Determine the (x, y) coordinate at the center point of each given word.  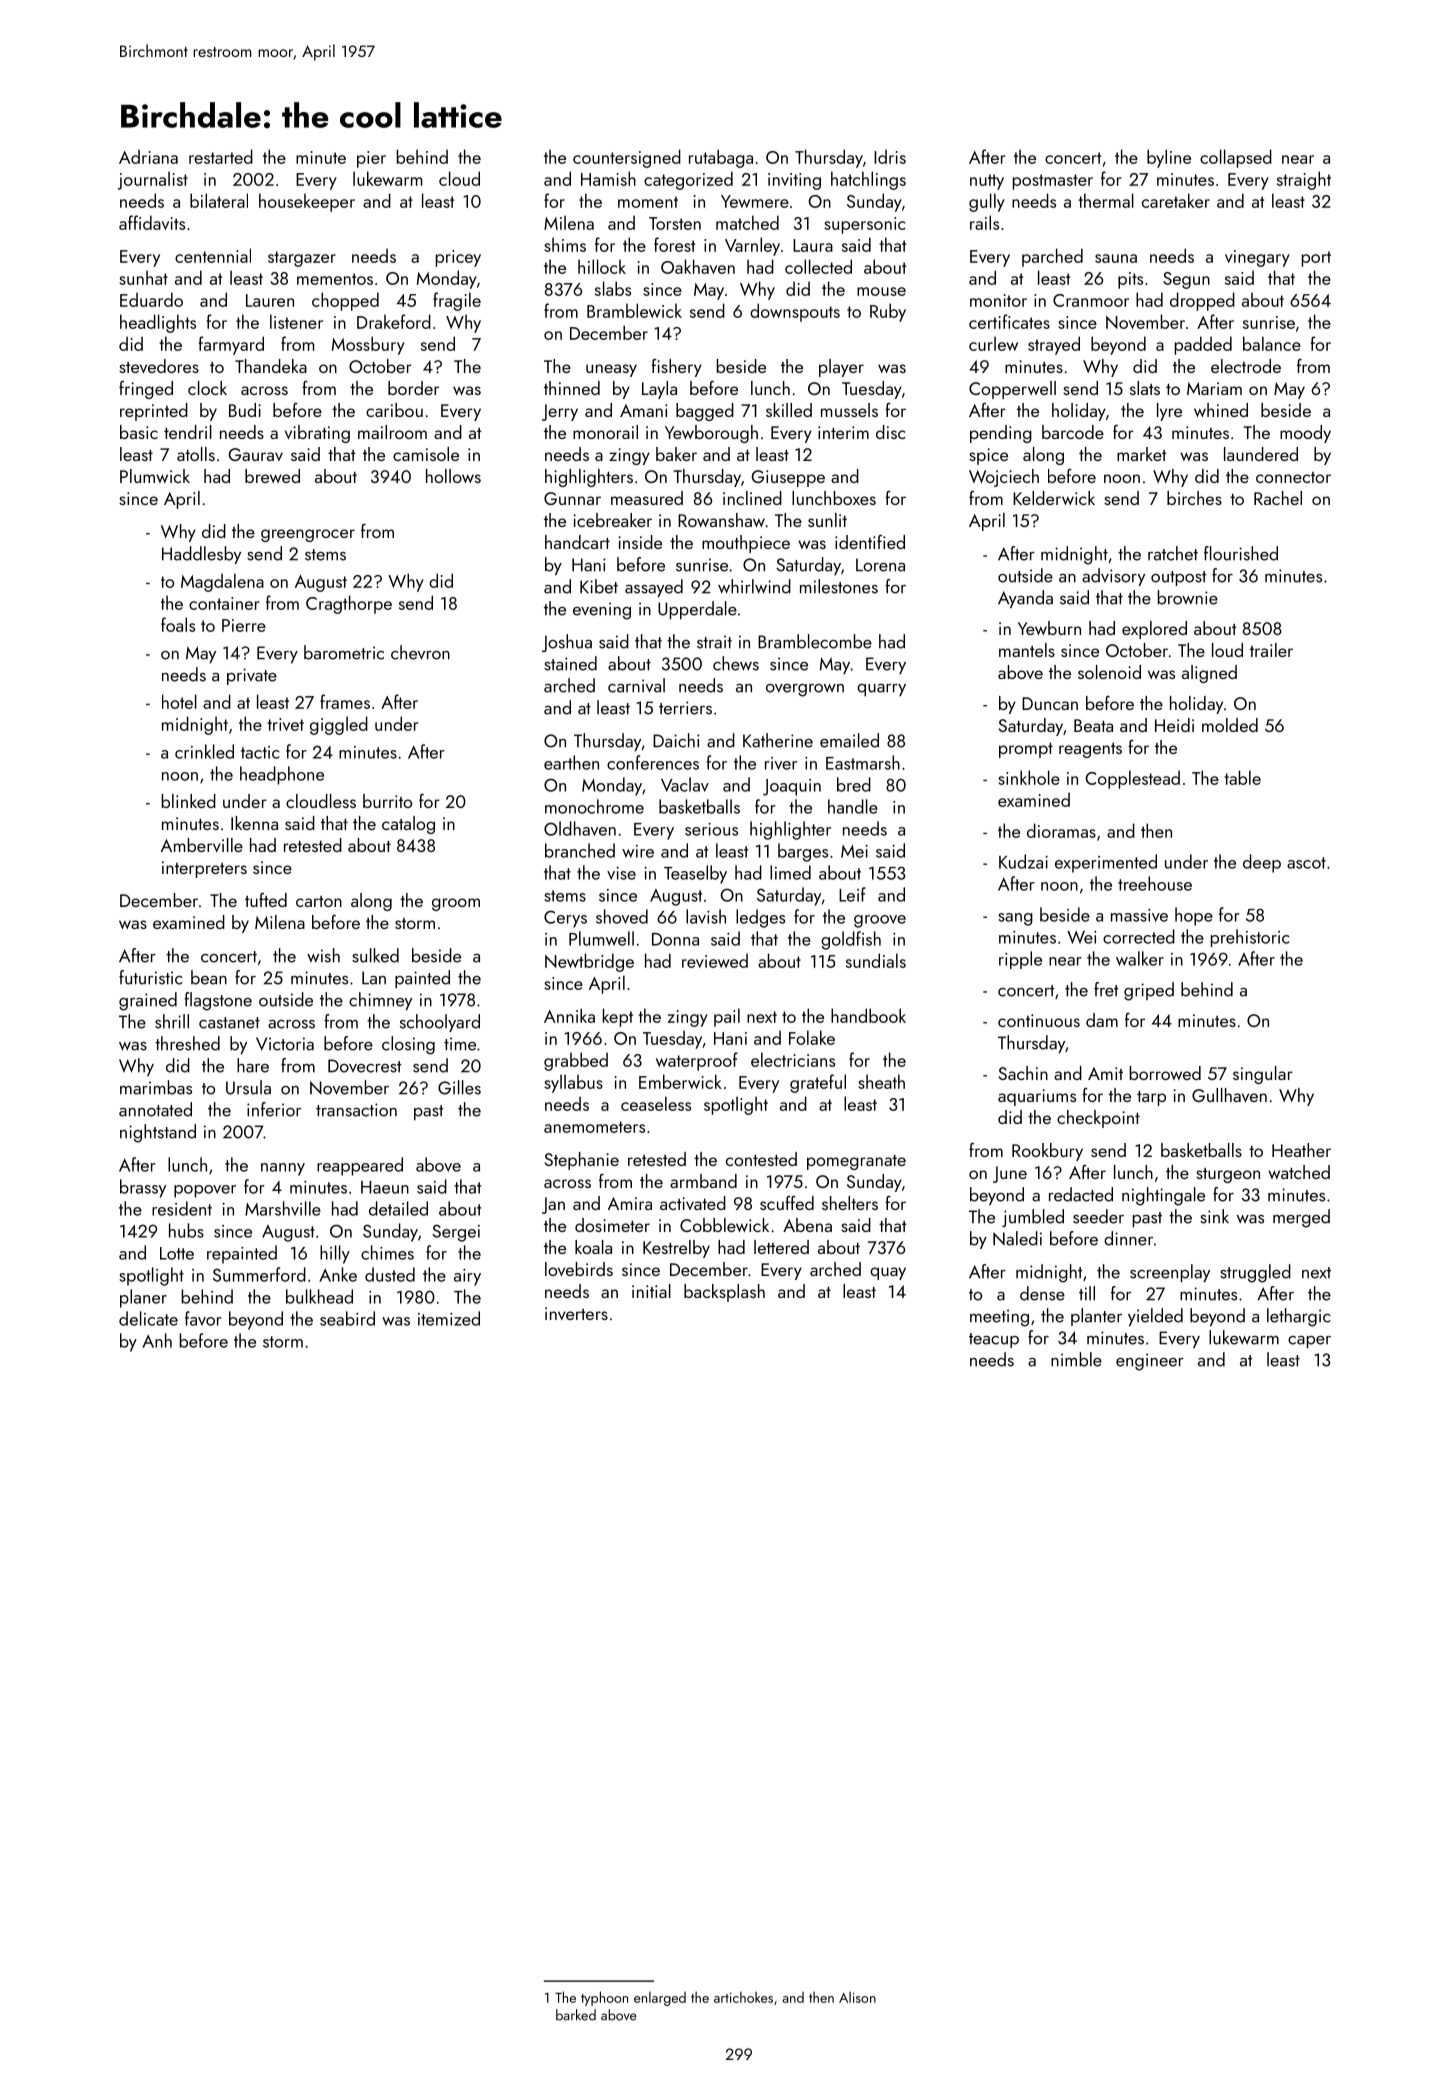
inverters (576, 1313)
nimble (1076, 1359)
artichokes (743, 1997)
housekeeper (307, 202)
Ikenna (254, 823)
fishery (676, 368)
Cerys (565, 919)
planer (143, 1298)
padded (1203, 345)
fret (1106, 989)
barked (576, 2015)
